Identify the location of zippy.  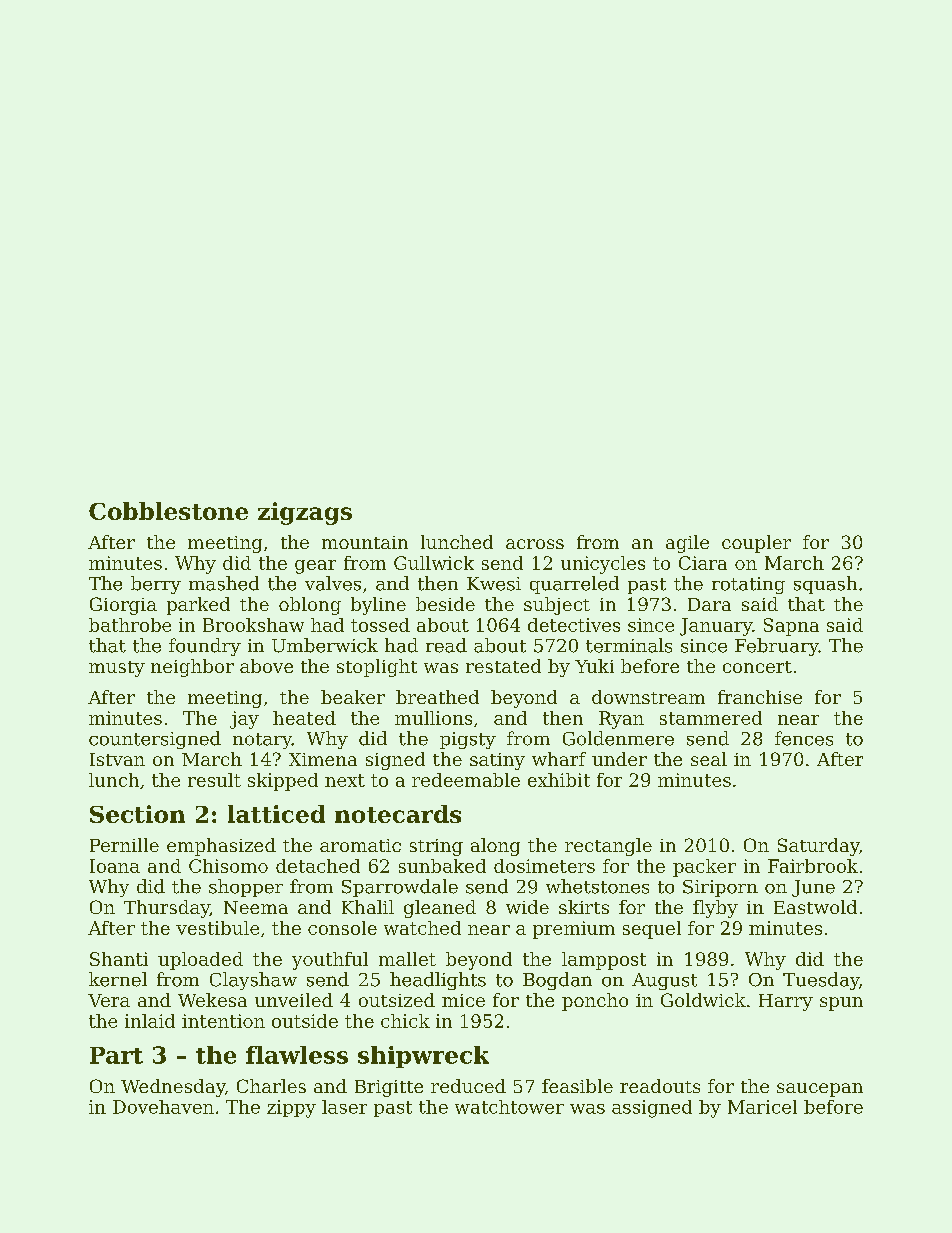
(291, 1109).
